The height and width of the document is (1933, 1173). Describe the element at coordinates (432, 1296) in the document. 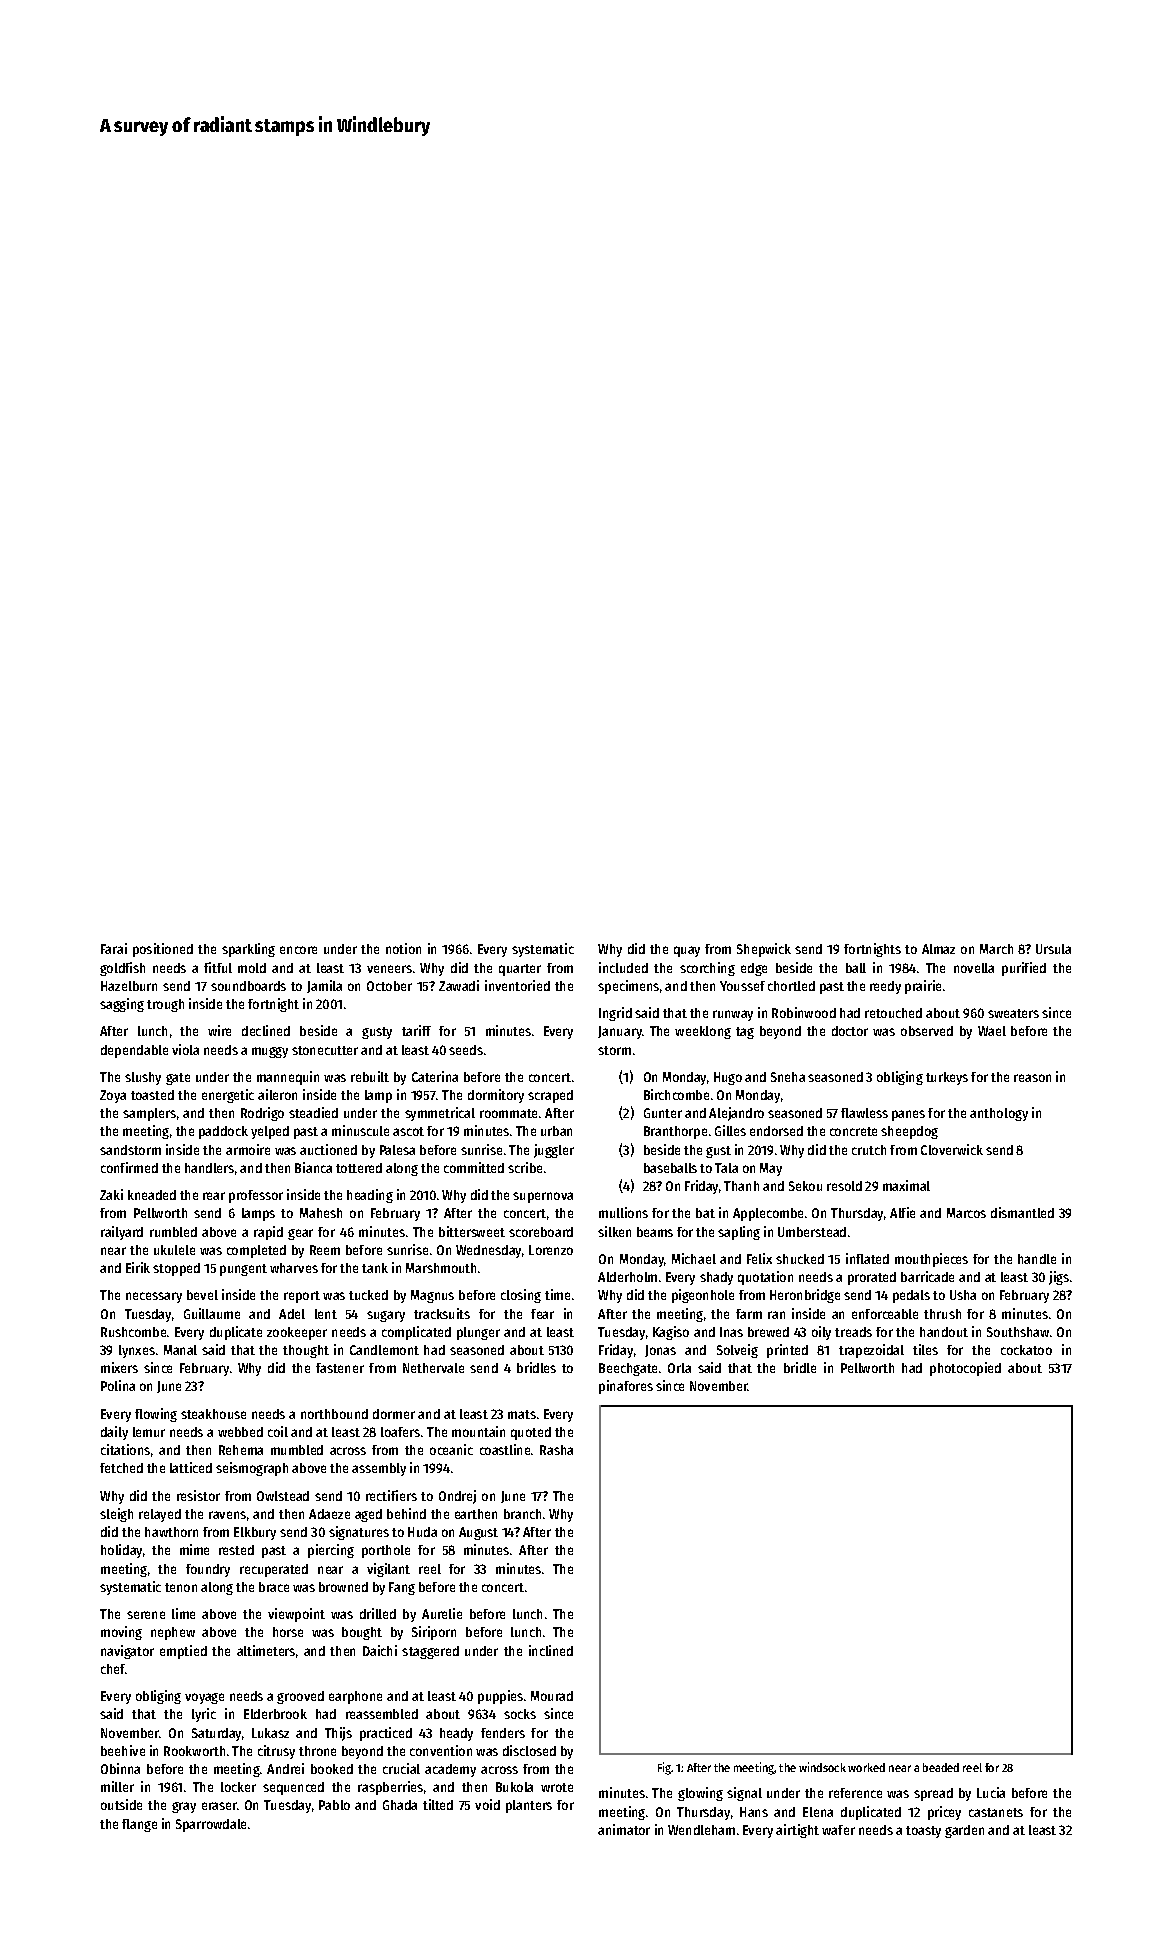

I see `Magnus` at that location.
